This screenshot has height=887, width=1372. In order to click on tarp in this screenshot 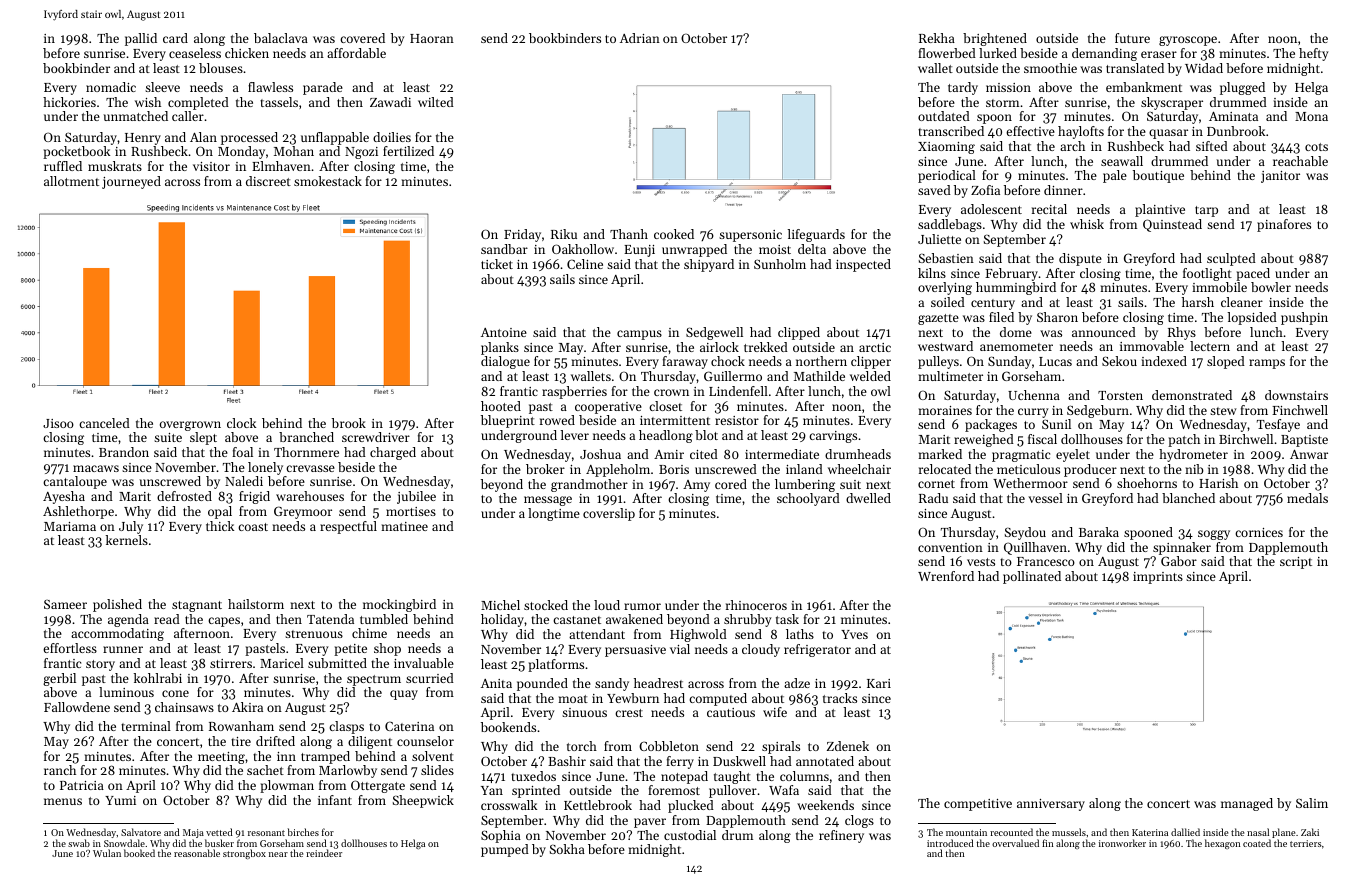, I will do `click(1206, 211)`.
